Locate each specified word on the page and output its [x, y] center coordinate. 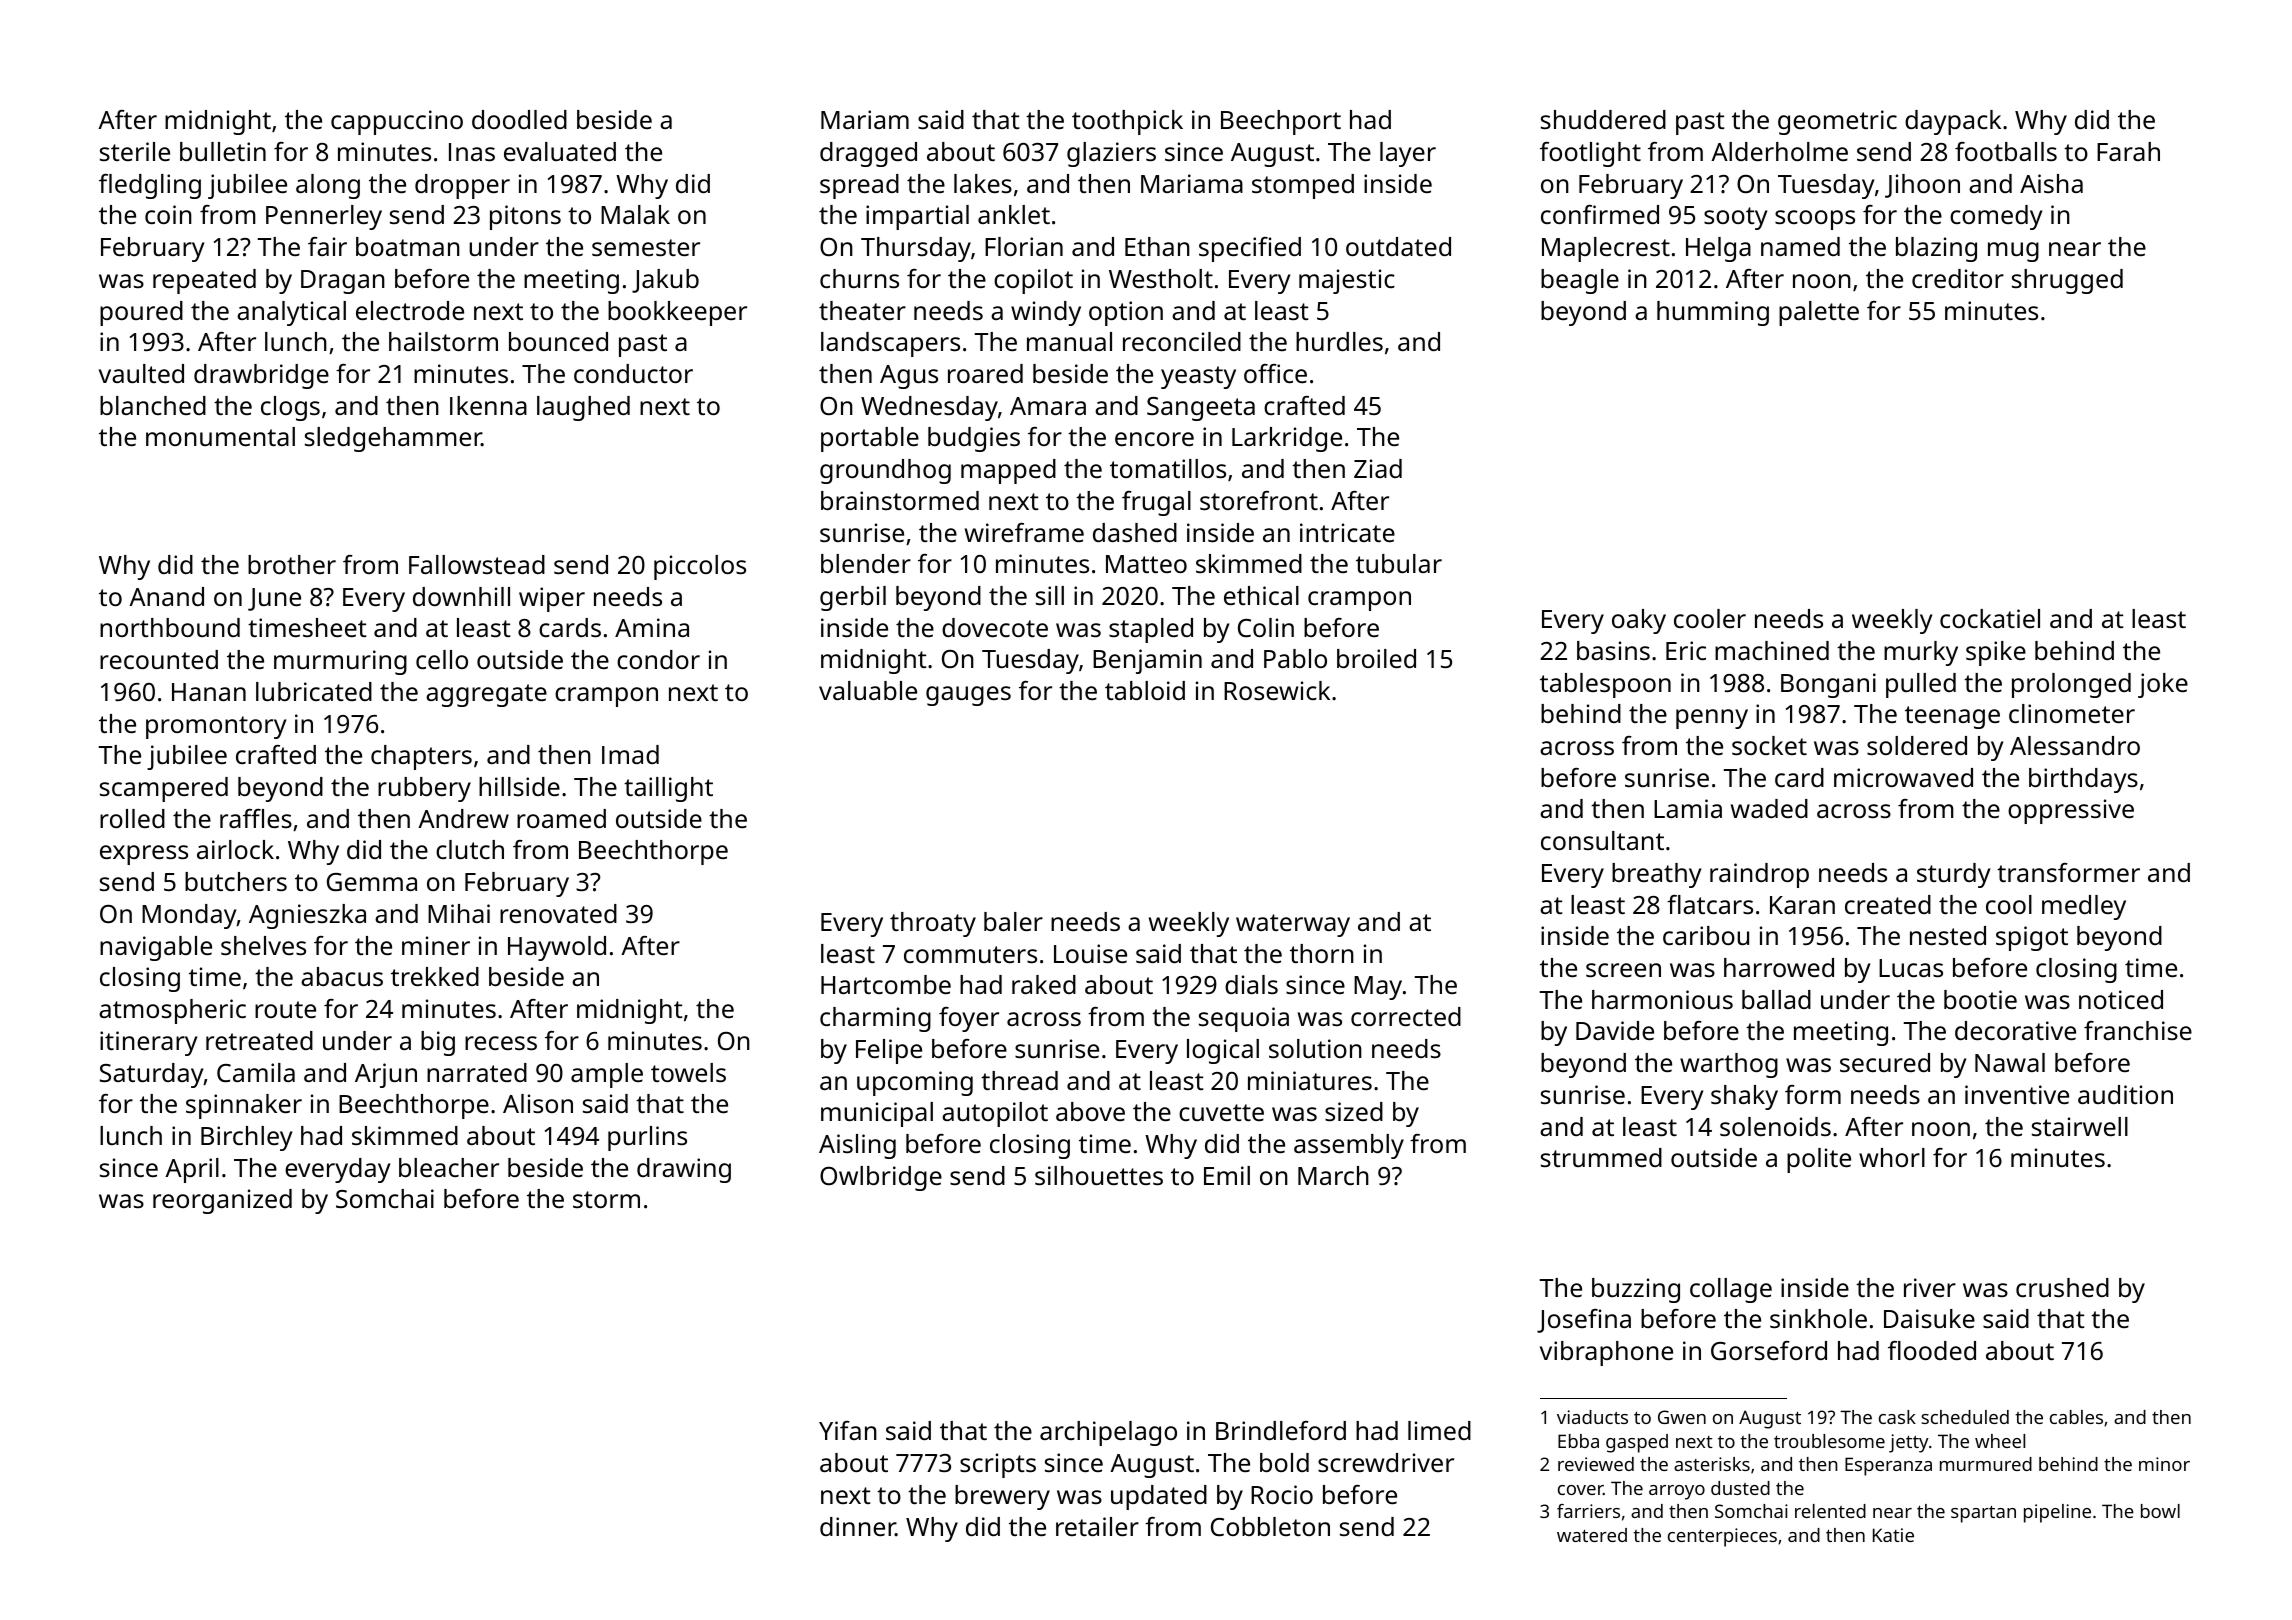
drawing [684, 1170]
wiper [552, 599]
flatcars [1710, 904]
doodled [519, 119]
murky [1921, 653]
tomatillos [1168, 468]
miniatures [1310, 1080]
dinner [858, 1526]
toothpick [1127, 122]
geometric [1837, 122]
